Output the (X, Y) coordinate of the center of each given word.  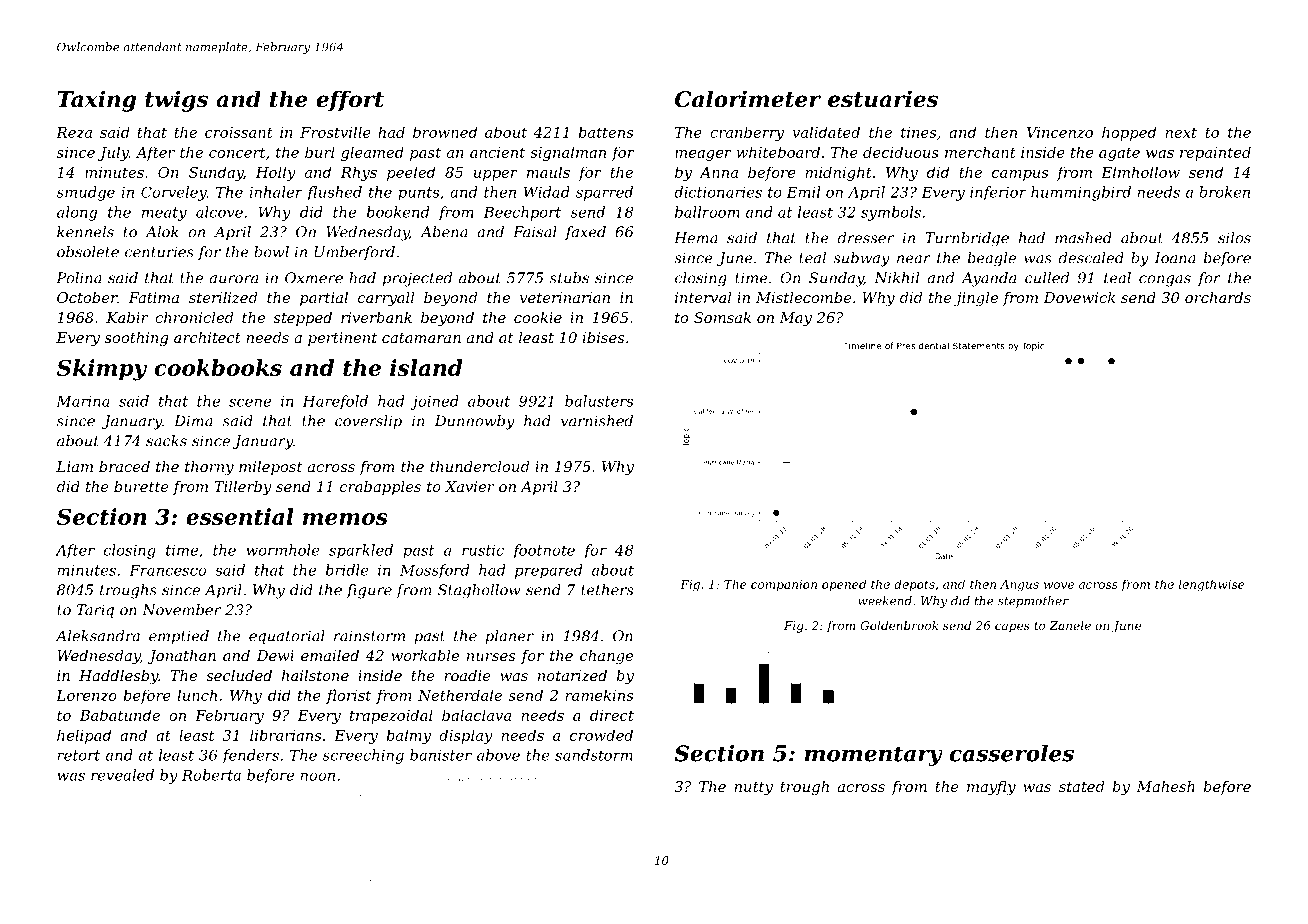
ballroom (707, 212)
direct (612, 715)
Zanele (1070, 625)
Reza (74, 132)
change (606, 657)
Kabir (127, 317)
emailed (330, 655)
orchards (1218, 297)
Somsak (722, 317)
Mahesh (1165, 786)
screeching (363, 756)
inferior (998, 193)
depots (914, 585)
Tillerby (243, 488)
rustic (483, 550)
